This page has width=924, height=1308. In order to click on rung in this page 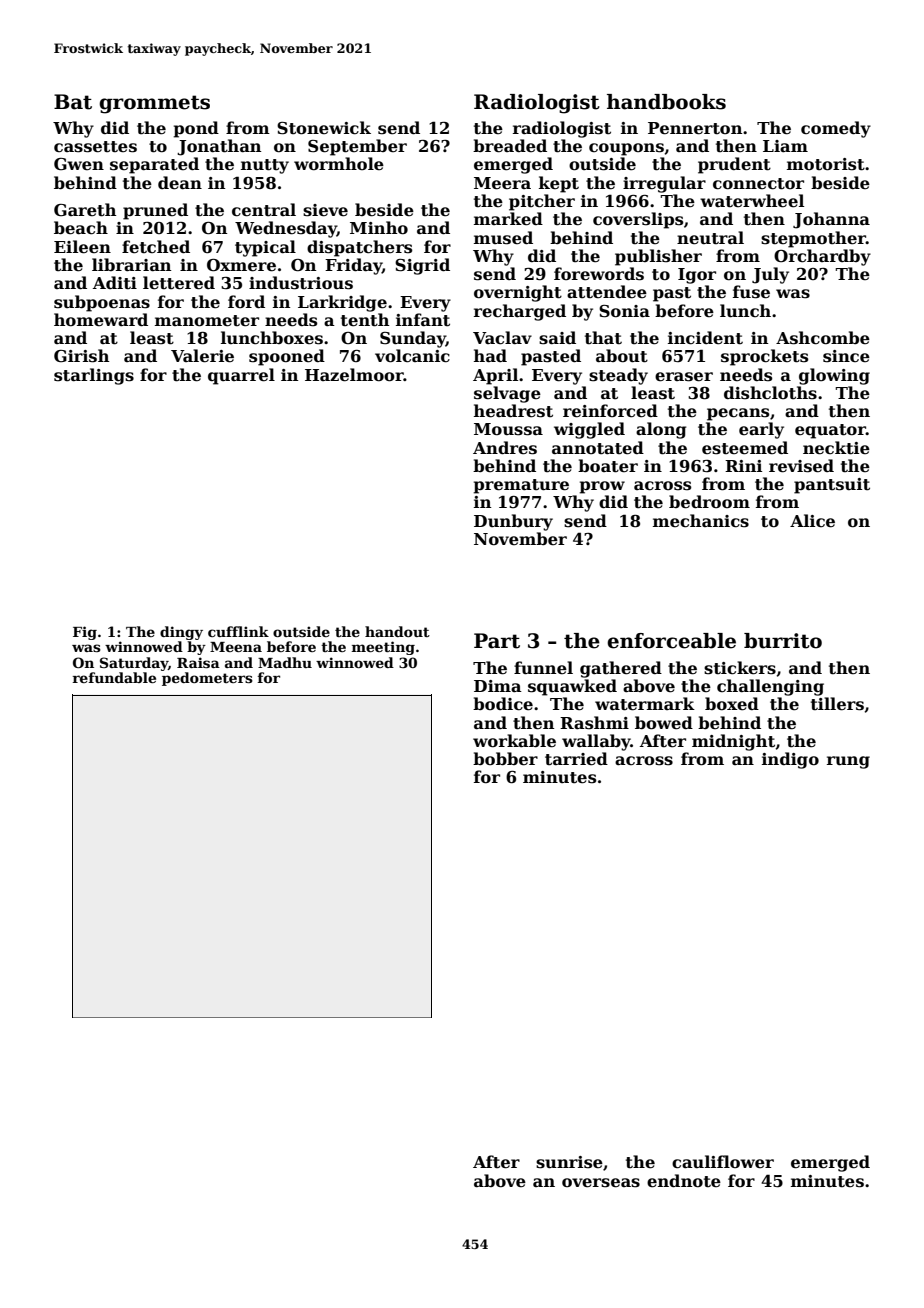, I will do `click(848, 762)`.
